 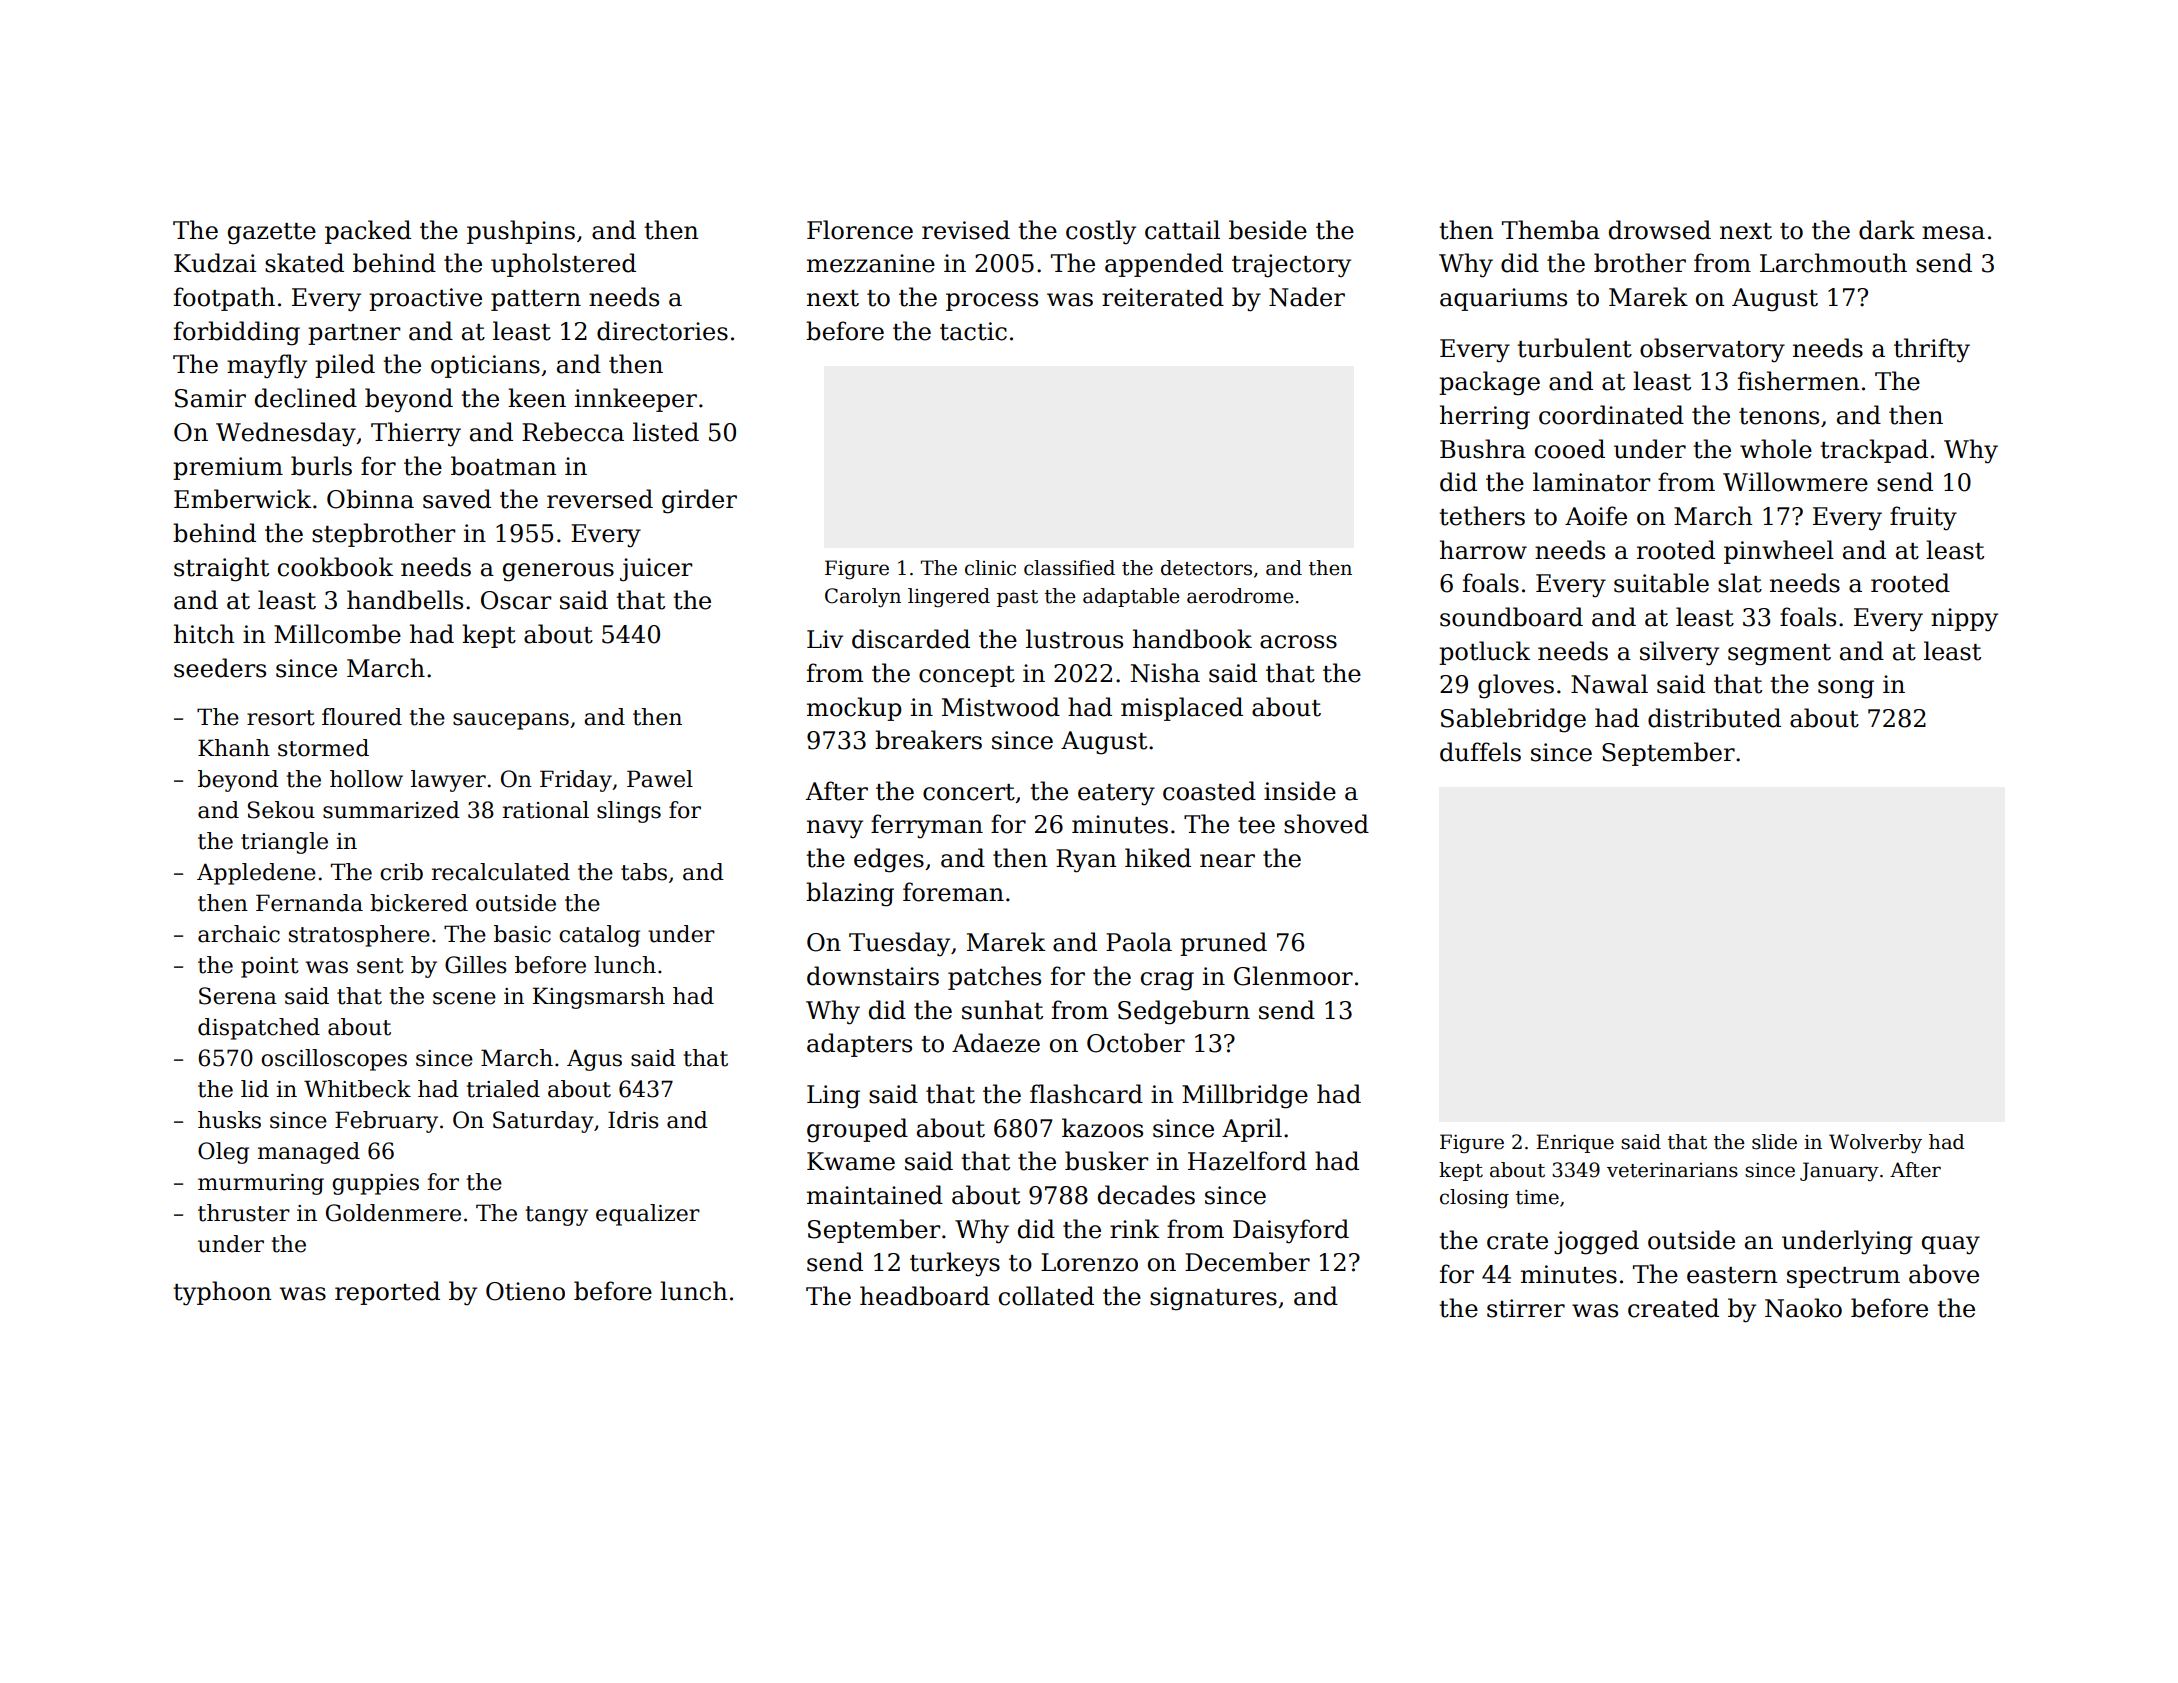 I want to click on upholstered, so click(x=563, y=265).
